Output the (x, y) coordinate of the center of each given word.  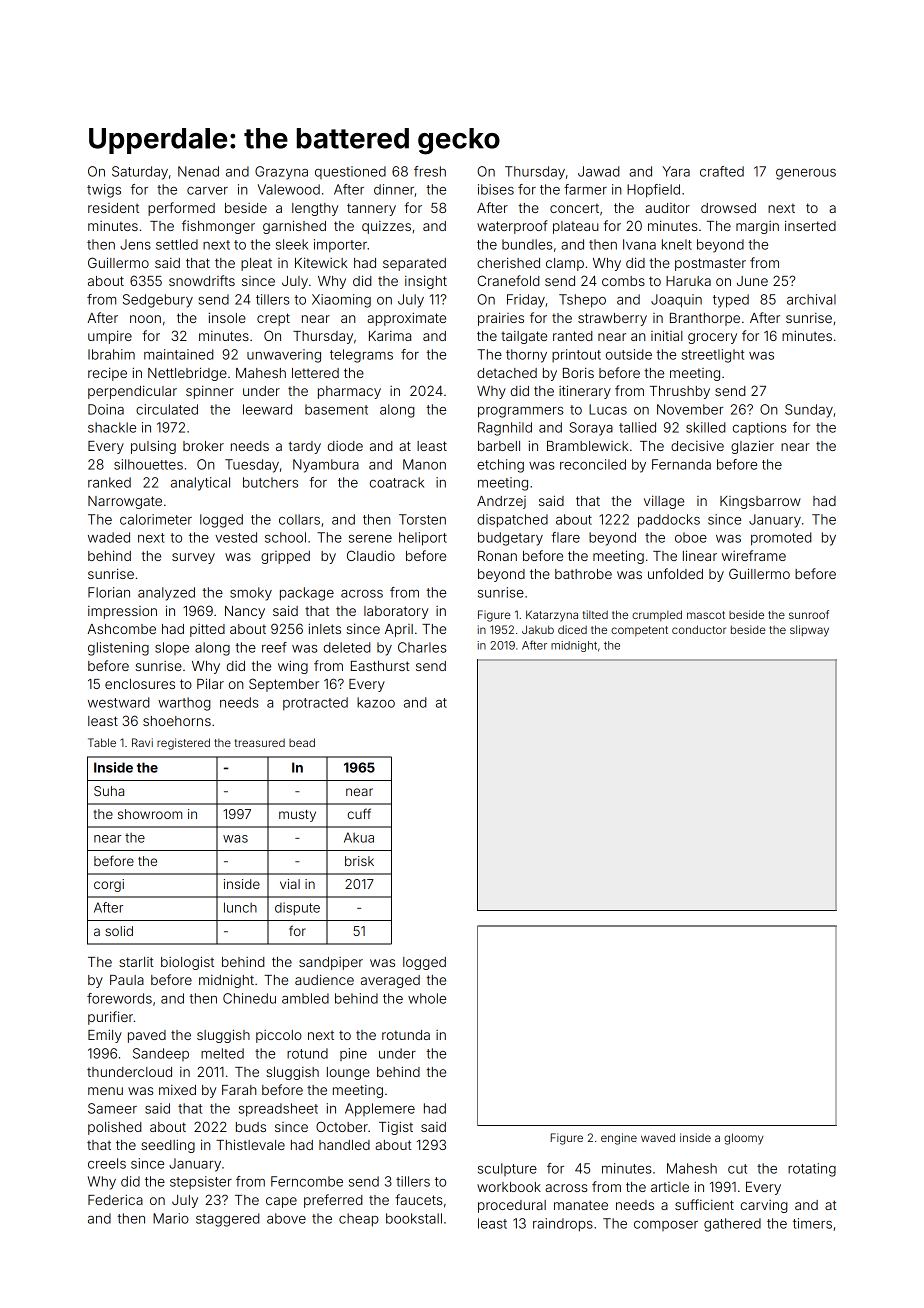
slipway (809, 631)
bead (302, 742)
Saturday (140, 173)
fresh (430, 171)
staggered (228, 1220)
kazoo (376, 702)
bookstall (414, 1218)
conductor (699, 629)
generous (806, 174)
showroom (150, 814)
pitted (207, 630)
